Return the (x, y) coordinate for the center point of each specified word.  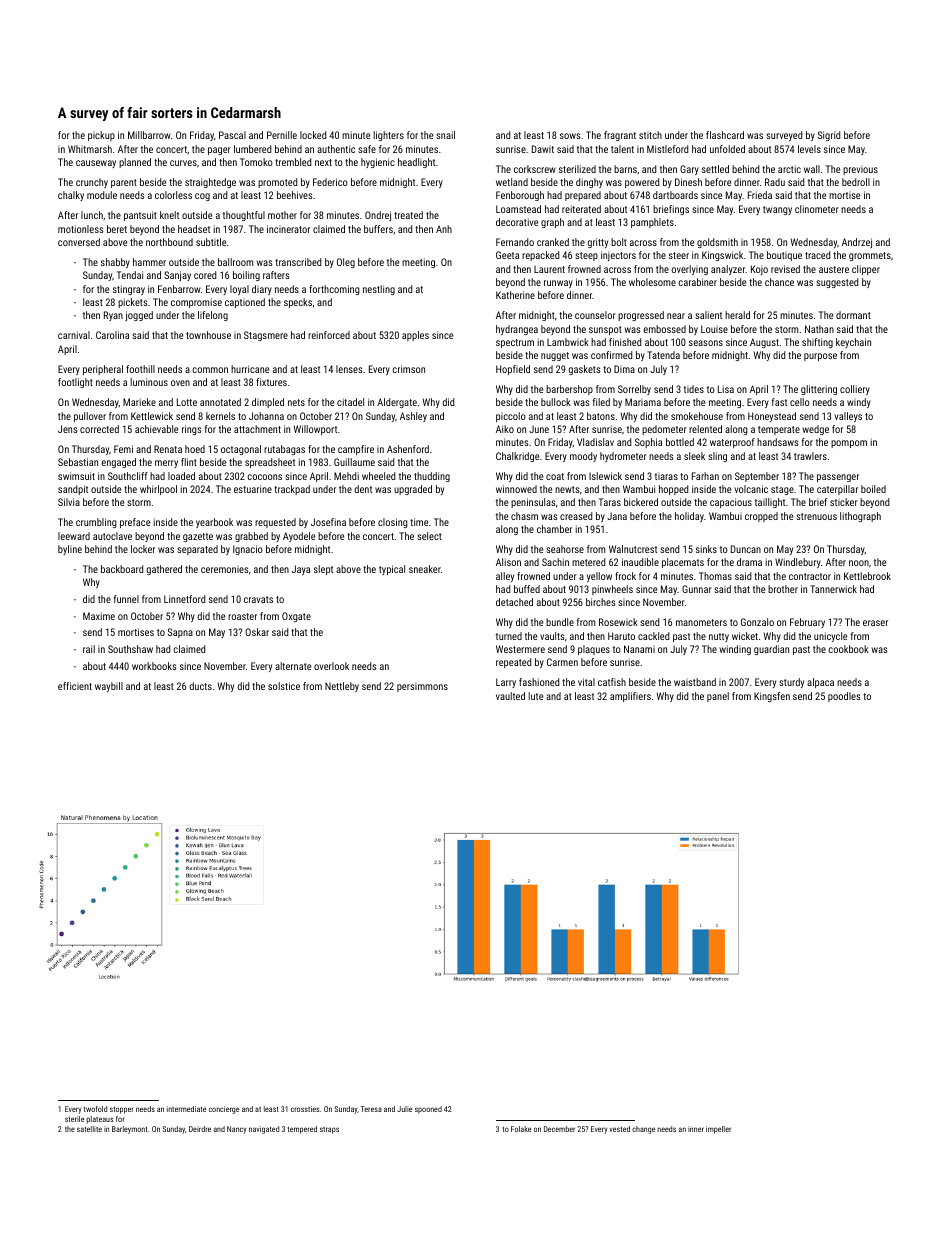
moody (583, 457)
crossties (305, 1109)
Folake (521, 1129)
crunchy (92, 183)
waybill (109, 687)
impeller (718, 1130)
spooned (428, 1110)
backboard (122, 569)
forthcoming (334, 290)
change (643, 1130)
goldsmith (717, 243)
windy (859, 403)
